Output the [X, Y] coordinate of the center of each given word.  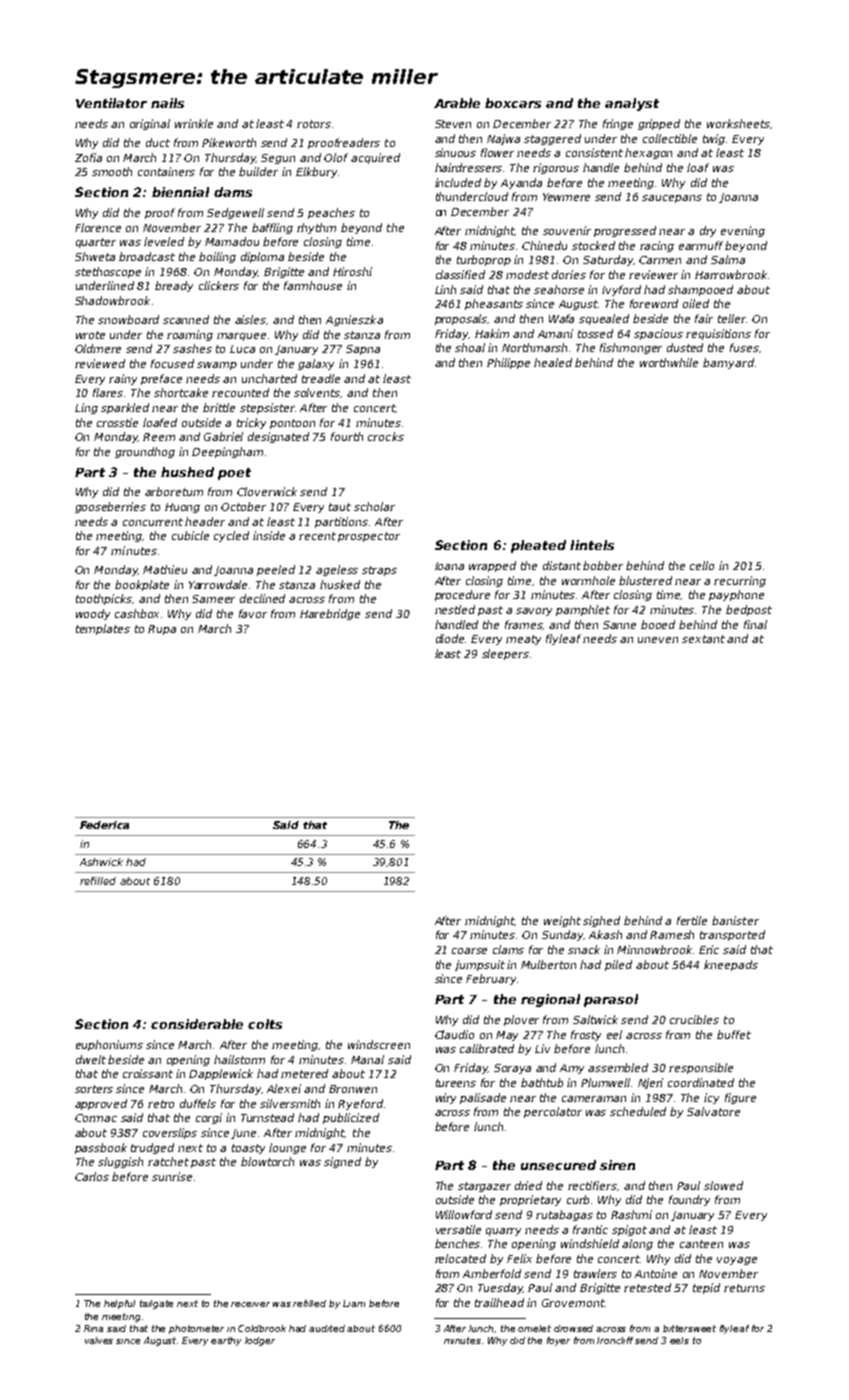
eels [679, 1340]
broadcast [147, 256]
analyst [632, 104]
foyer [558, 1341]
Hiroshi [352, 271]
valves [99, 1340]
